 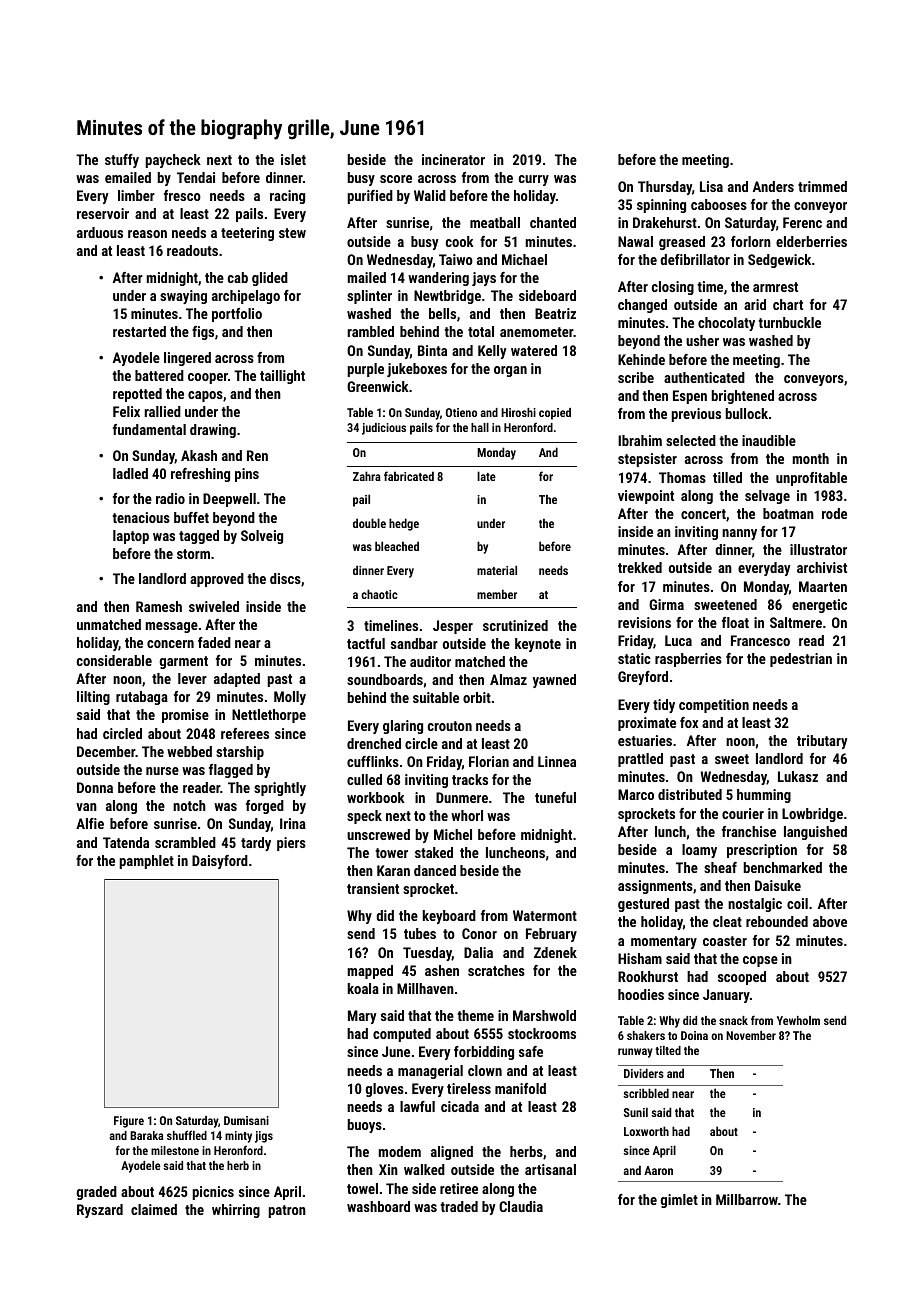 What do you see at coordinates (544, 1015) in the page?
I see `Marshwold` at bounding box center [544, 1015].
